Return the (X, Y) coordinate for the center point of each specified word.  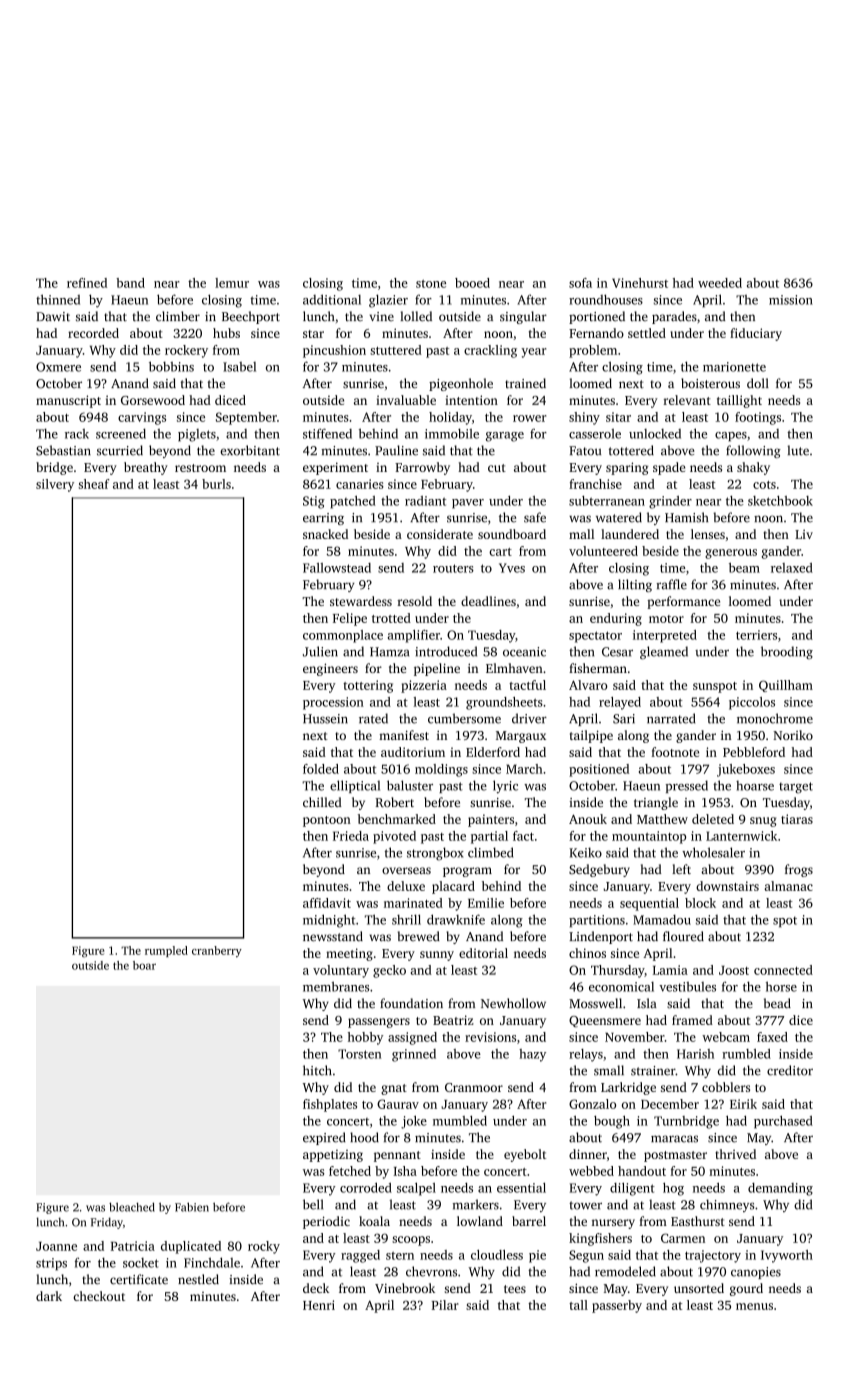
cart (500, 552)
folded (321, 769)
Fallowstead (337, 568)
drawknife (456, 919)
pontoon (327, 821)
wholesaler (713, 852)
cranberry (217, 952)
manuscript (68, 401)
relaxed (792, 568)
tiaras (797, 819)
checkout (99, 1296)
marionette (734, 367)
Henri (319, 1305)
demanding (780, 1189)
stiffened (327, 433)
